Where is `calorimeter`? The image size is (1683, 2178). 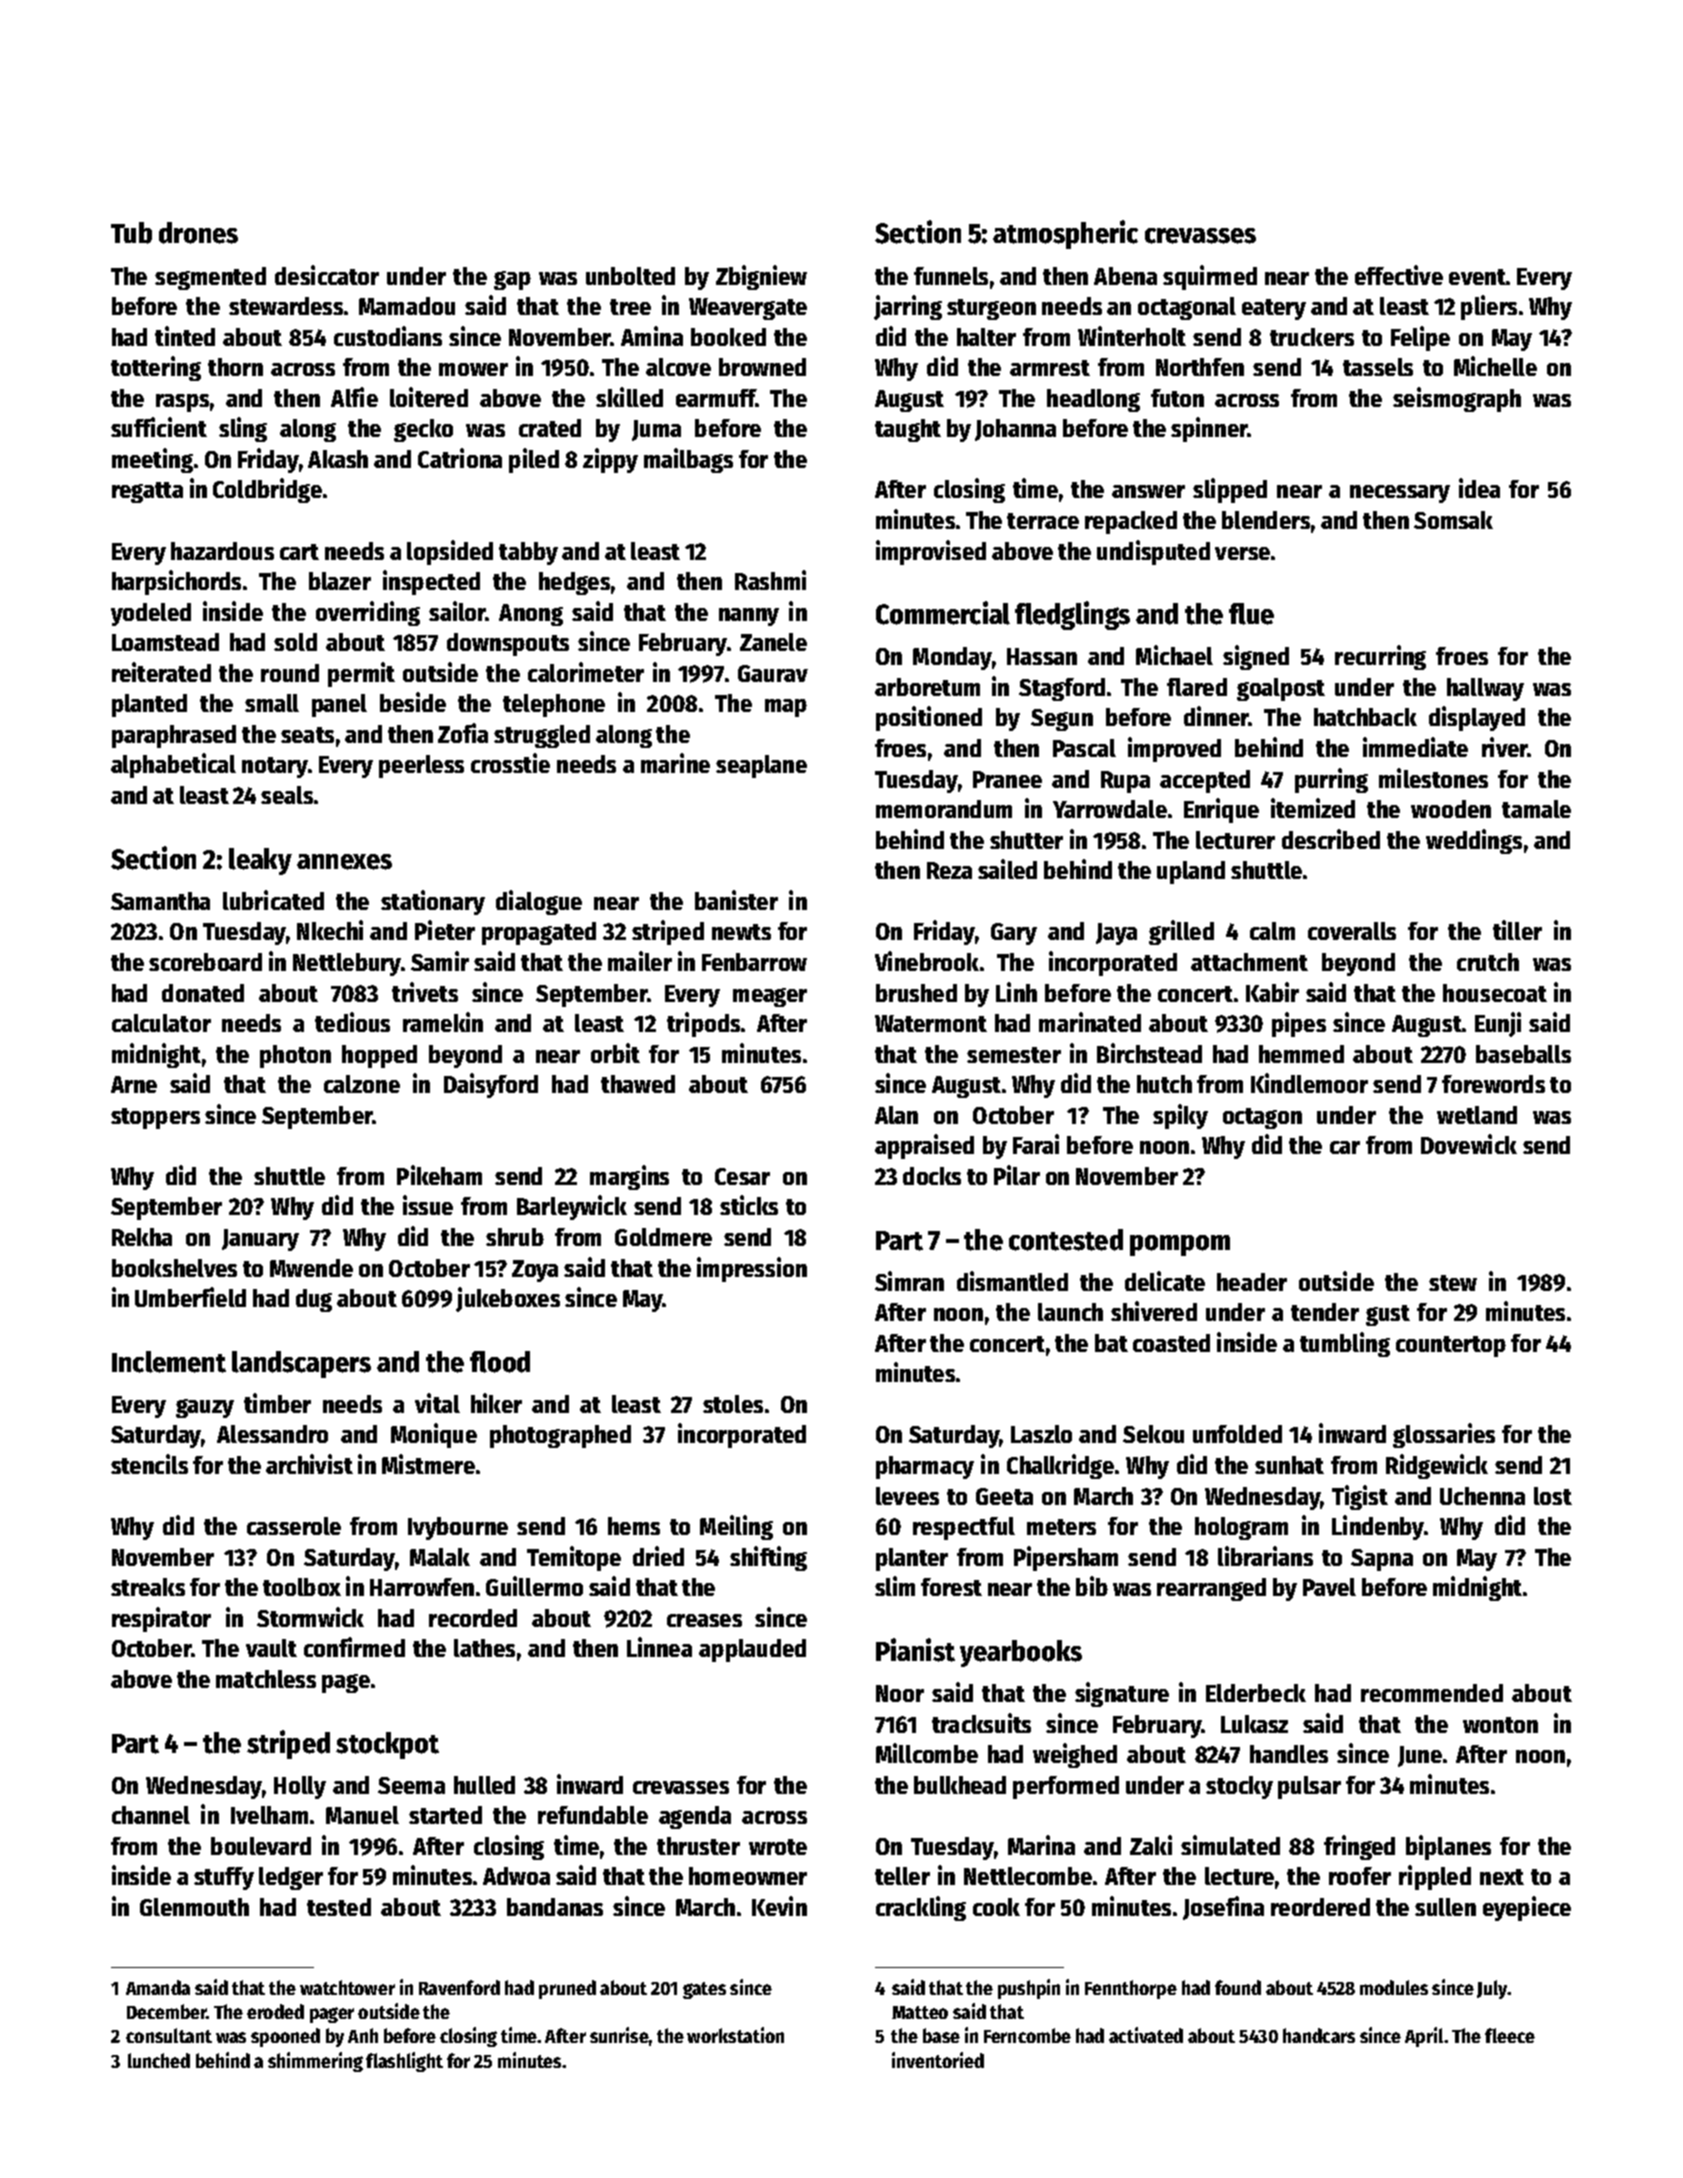 calorimeter is located at coordinates (586, 672).
